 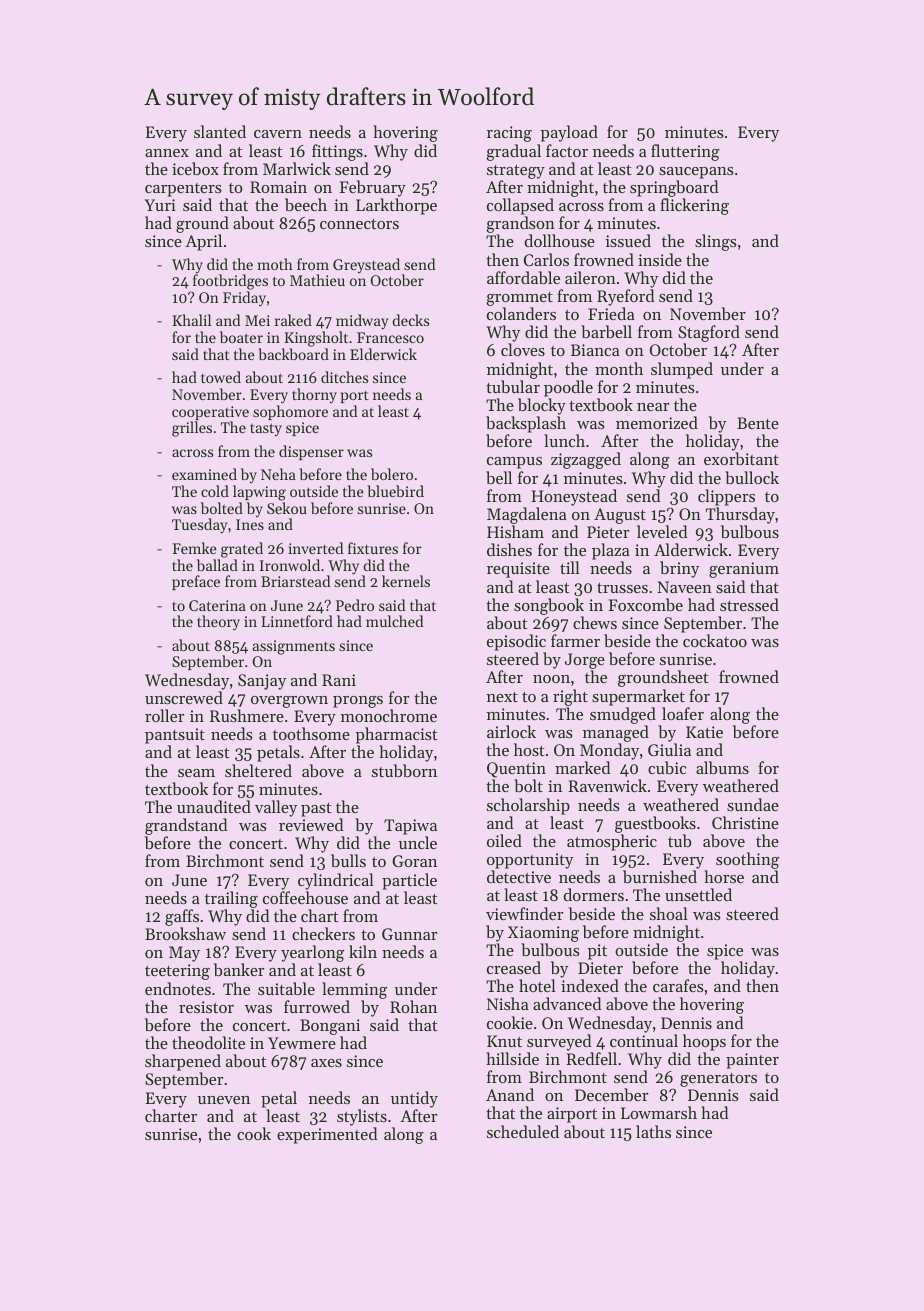 I want to click on valley, so click(x=276, y=808).
